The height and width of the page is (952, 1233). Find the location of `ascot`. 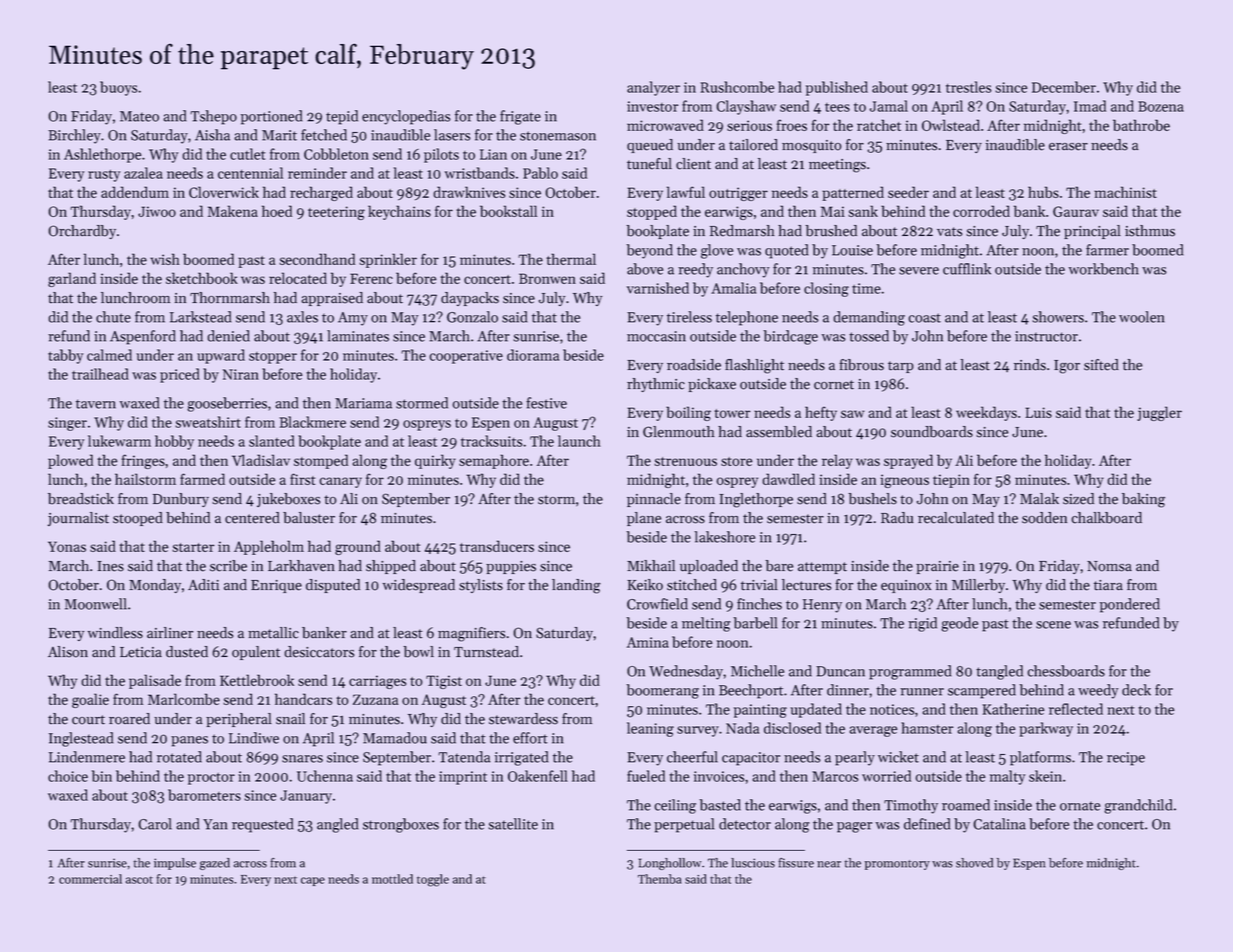

ascot is located at coordinates (139, 880).
